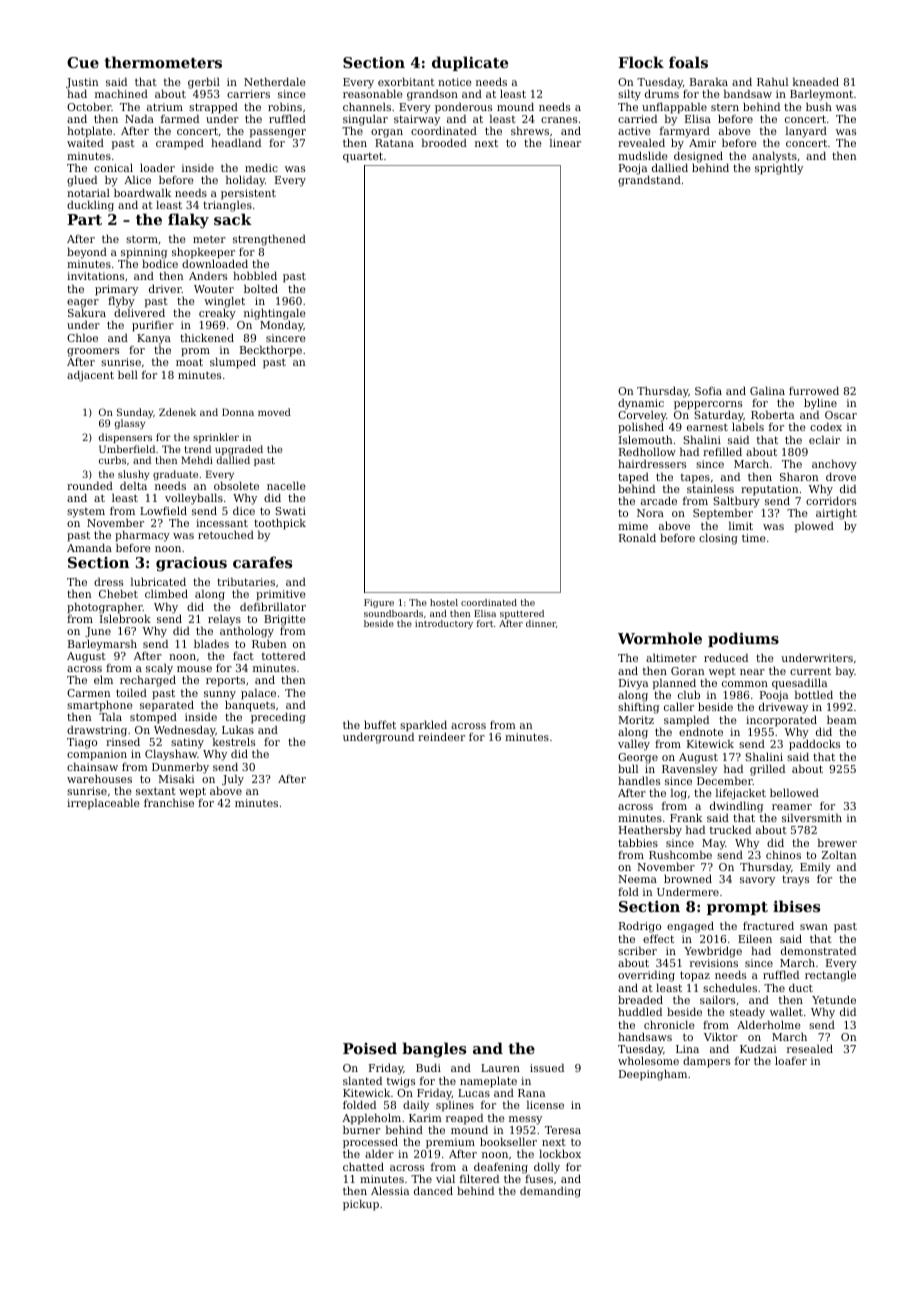  What do you see at coordinates (406, 81) in the screenshot?
I see `exorbitant` at bounding box center [406, 81].
